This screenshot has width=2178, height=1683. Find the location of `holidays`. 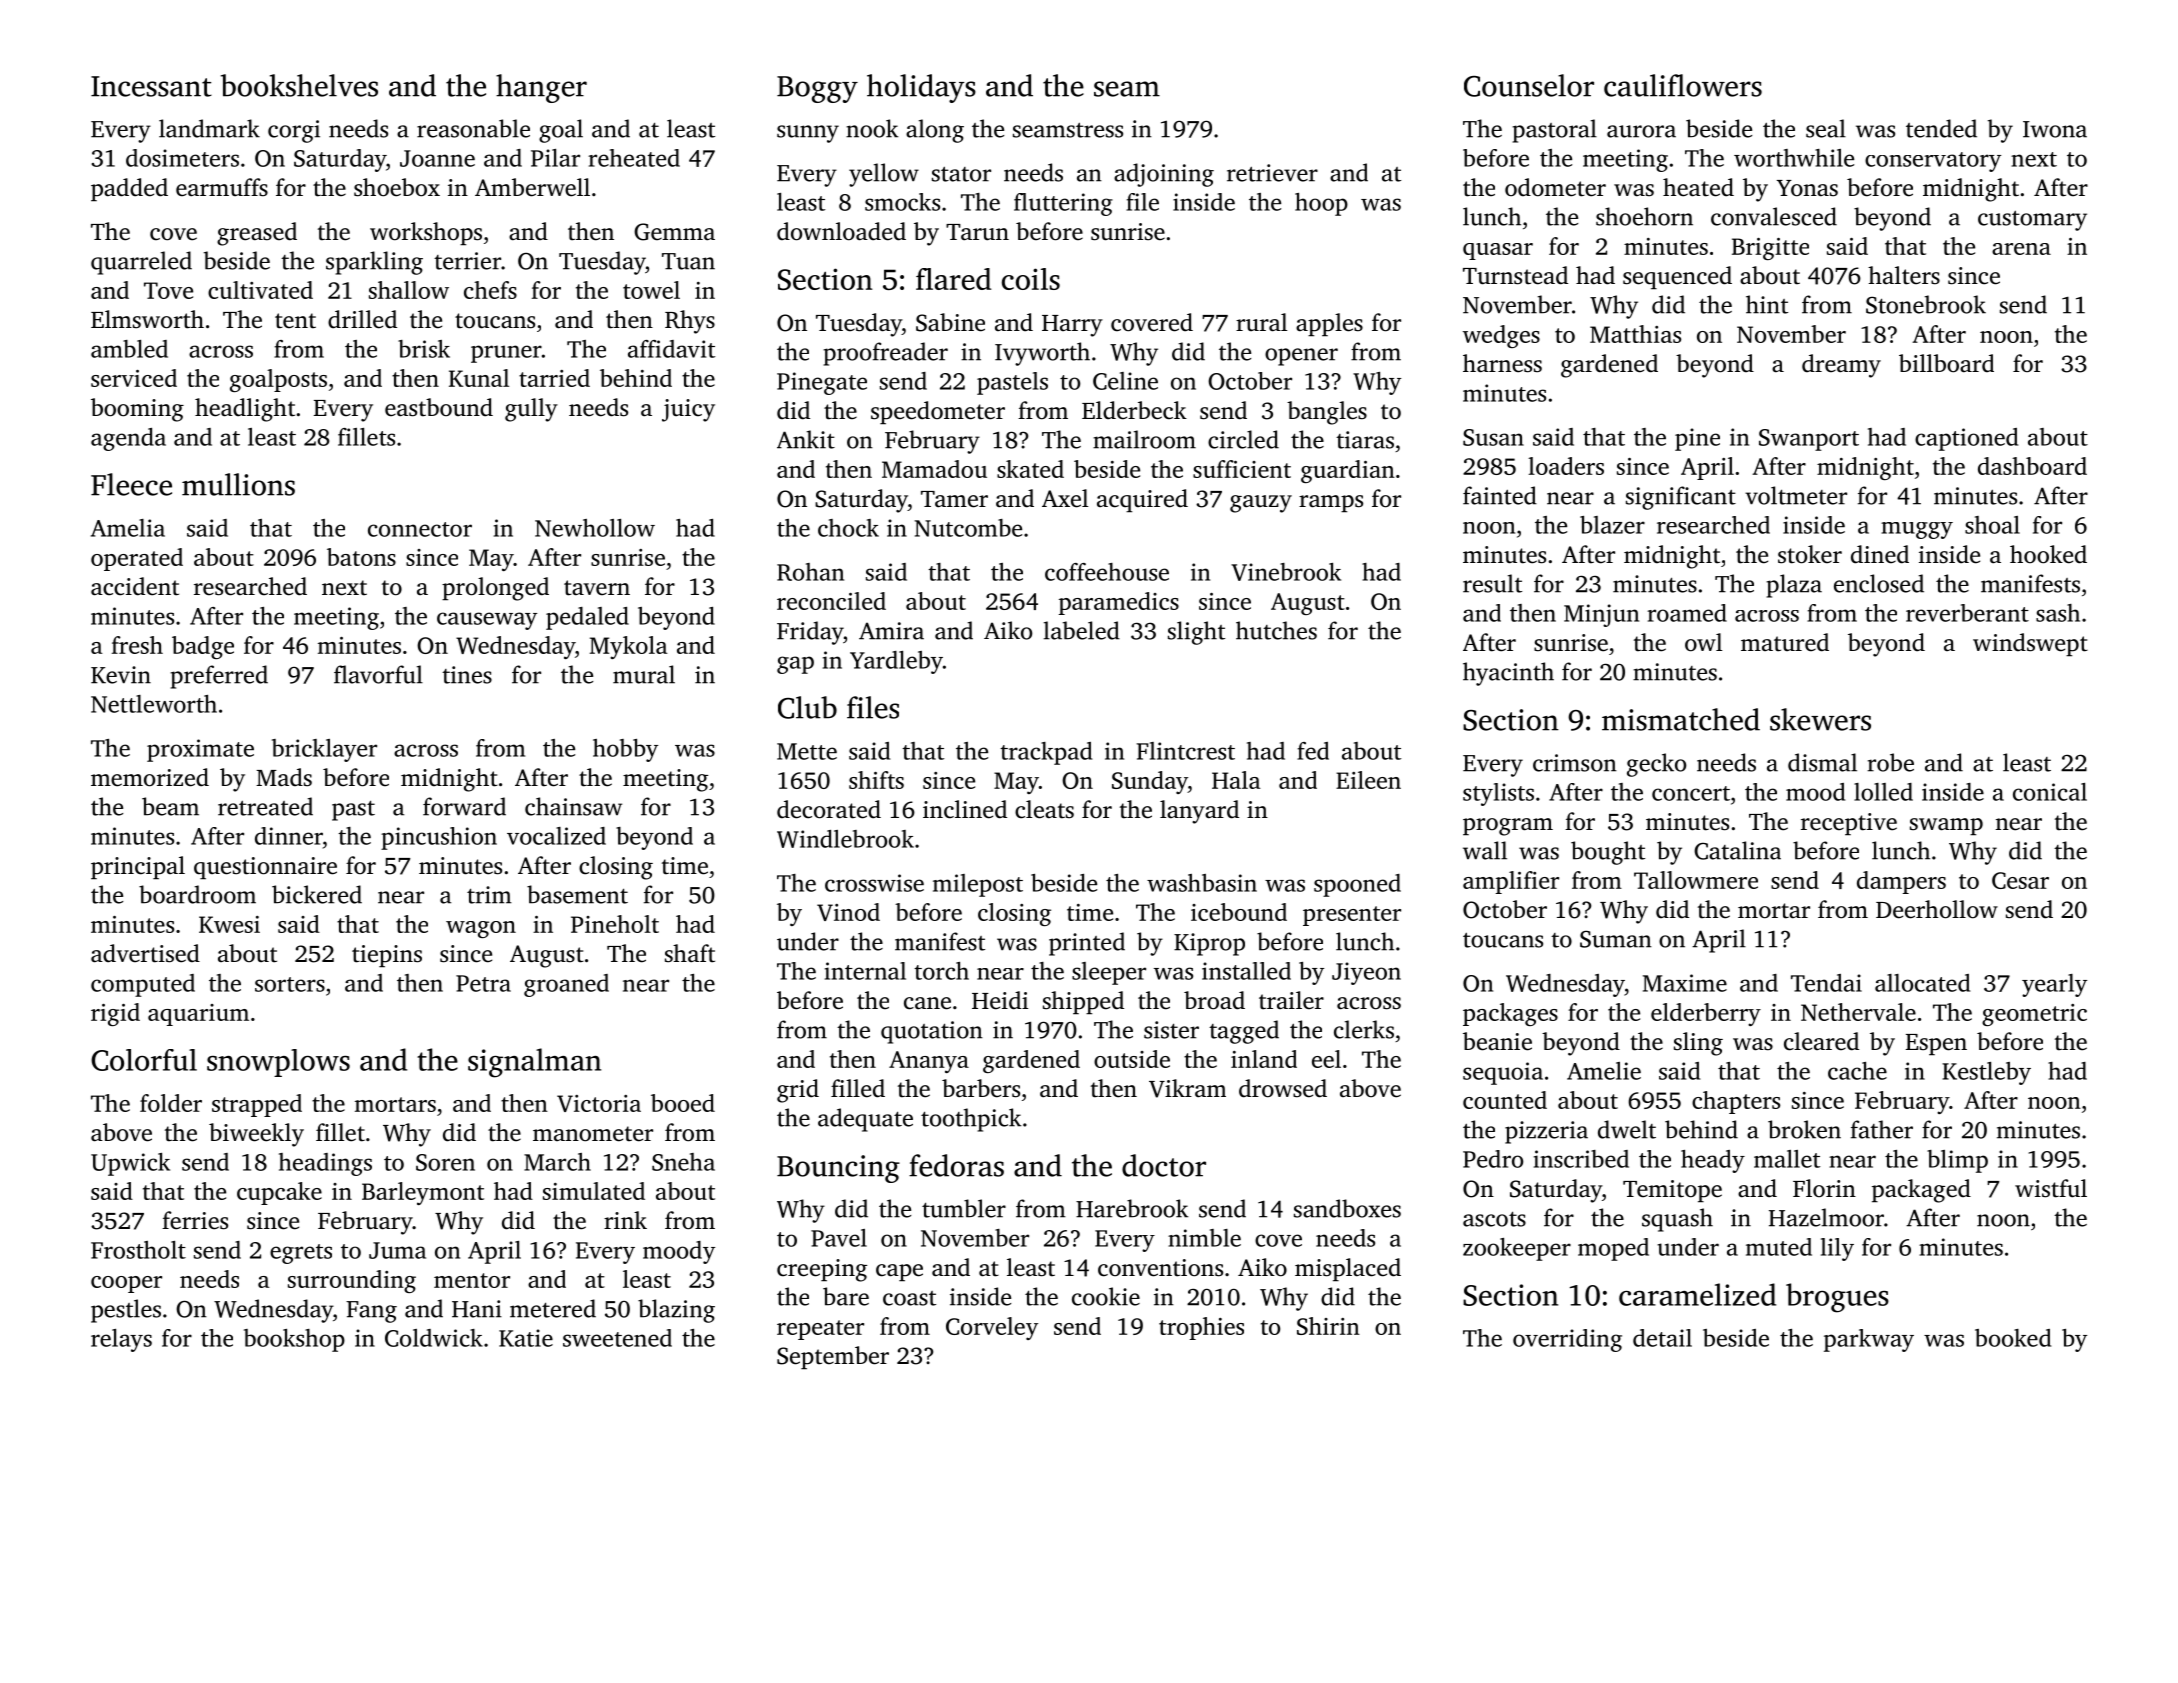

holidays is located at coordinates (921, 88).
